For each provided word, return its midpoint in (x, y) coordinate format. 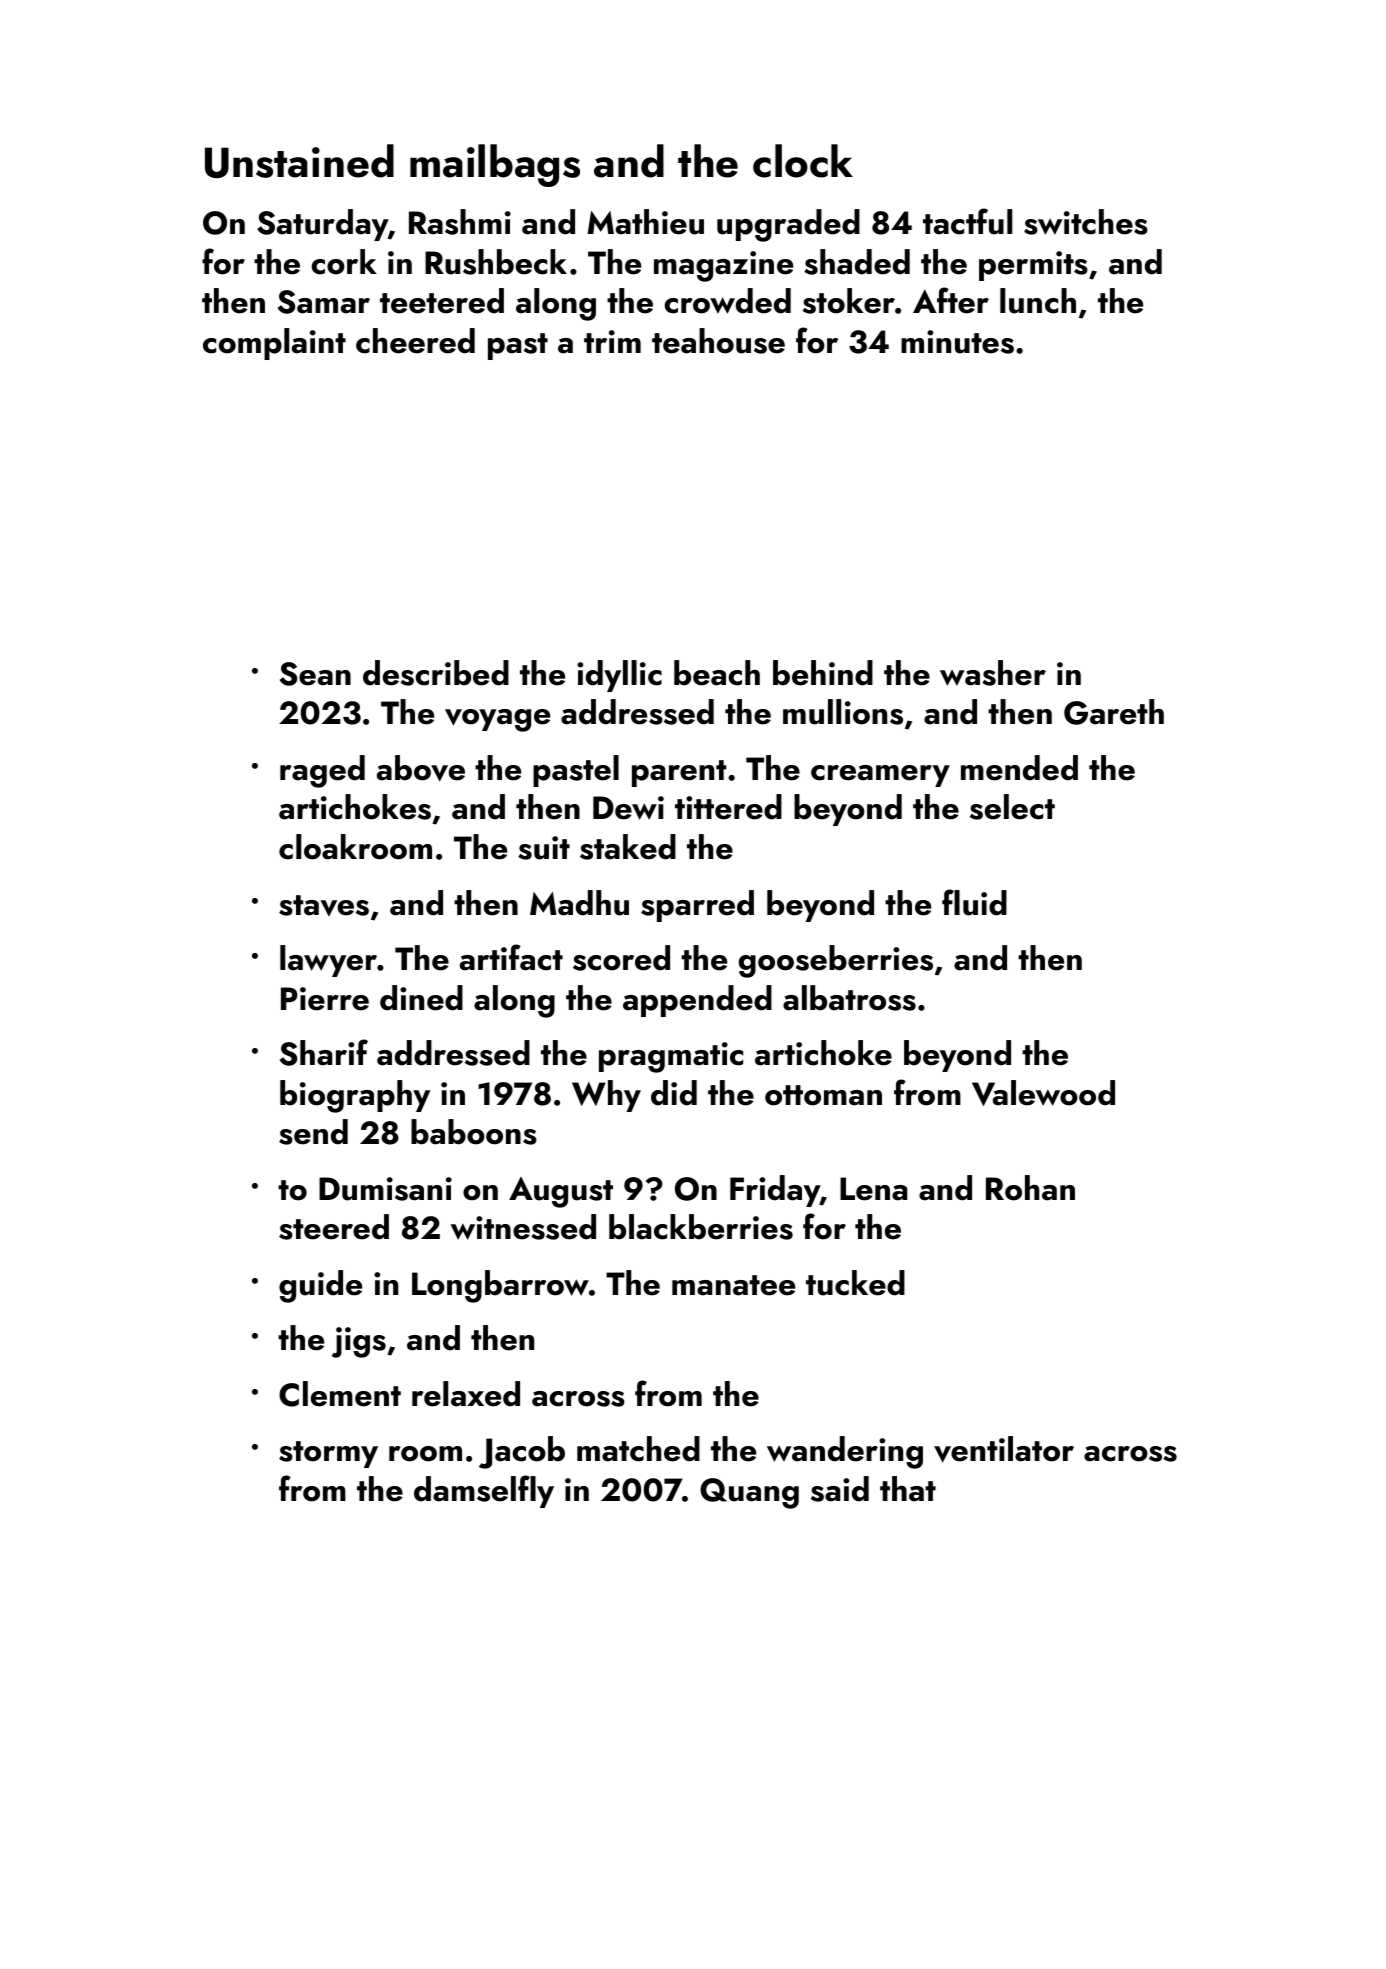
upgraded (788, 225)
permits (1033, 266)
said (840, 1489)
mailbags (495, 165)
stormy (328, 1454)
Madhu (579, 903)
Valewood (1043, 1093)
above (421, 768)
